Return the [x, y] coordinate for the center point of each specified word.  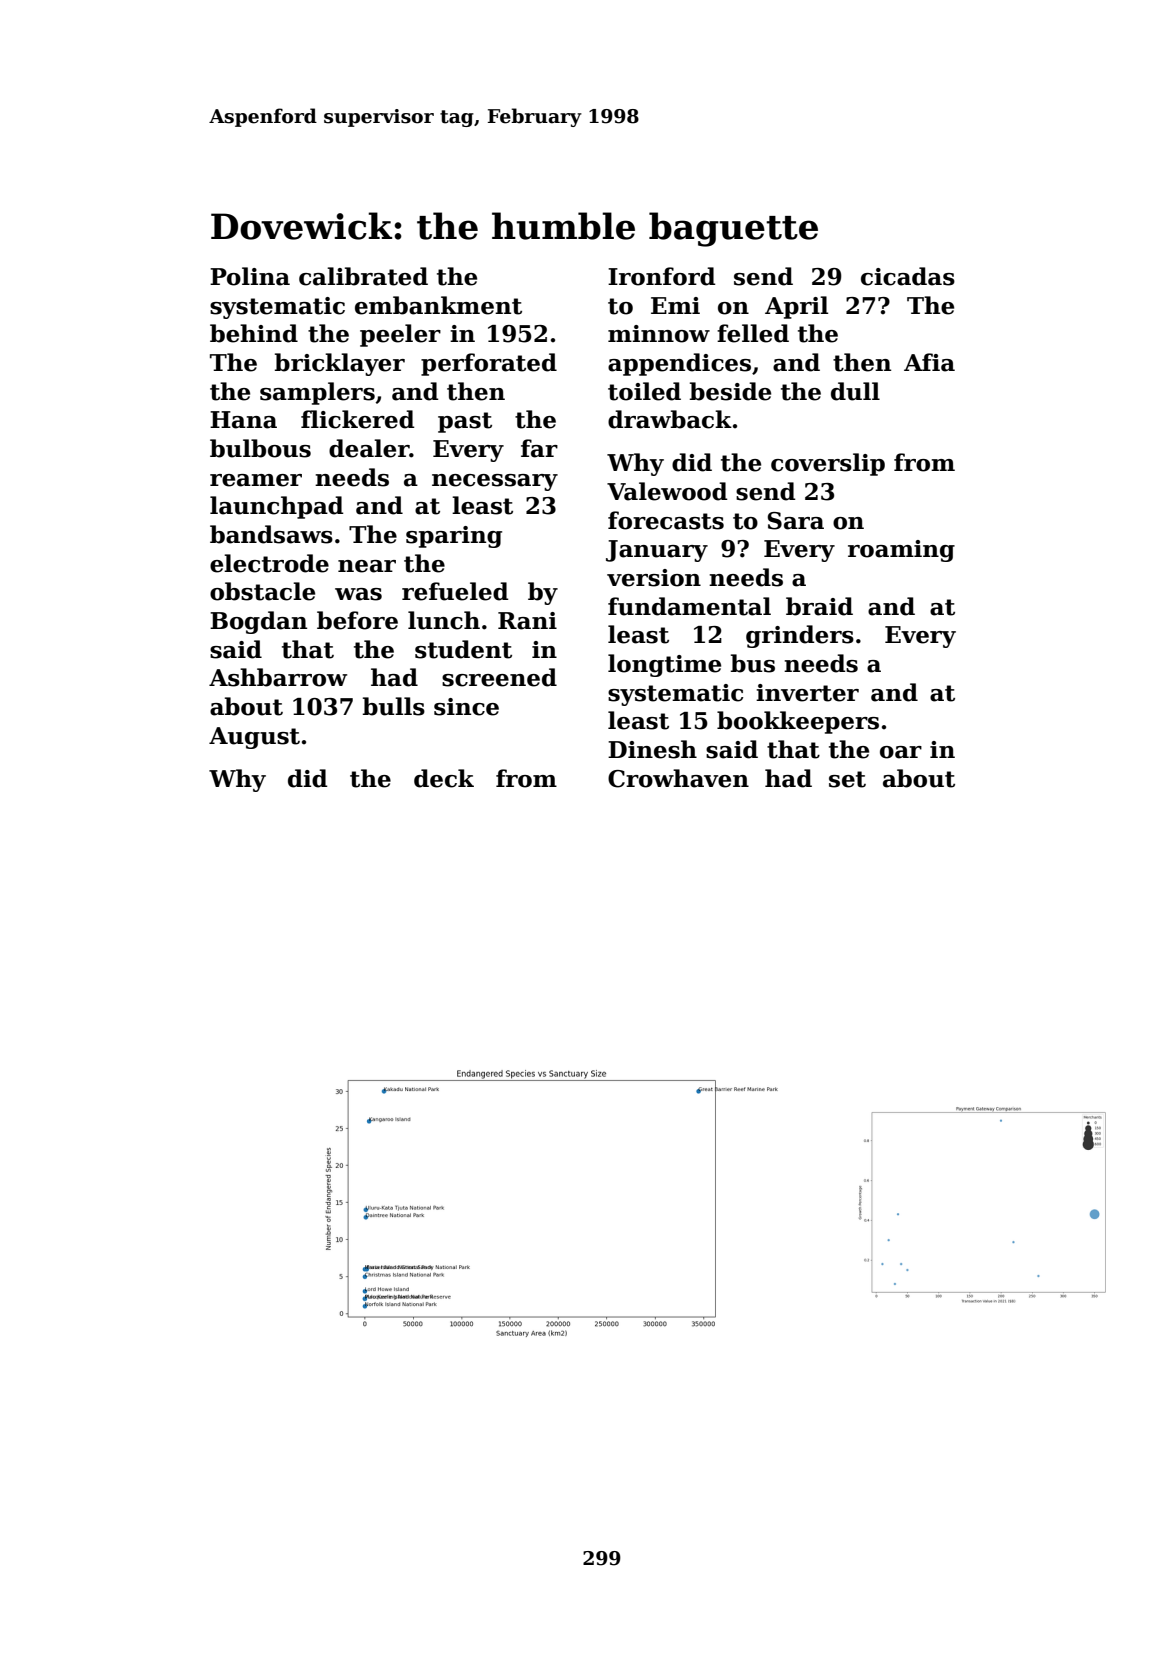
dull [855, 391]
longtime [664, 665]
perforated [489, 364]
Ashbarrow [278, 677]
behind [254, 333]
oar [901, 752]
